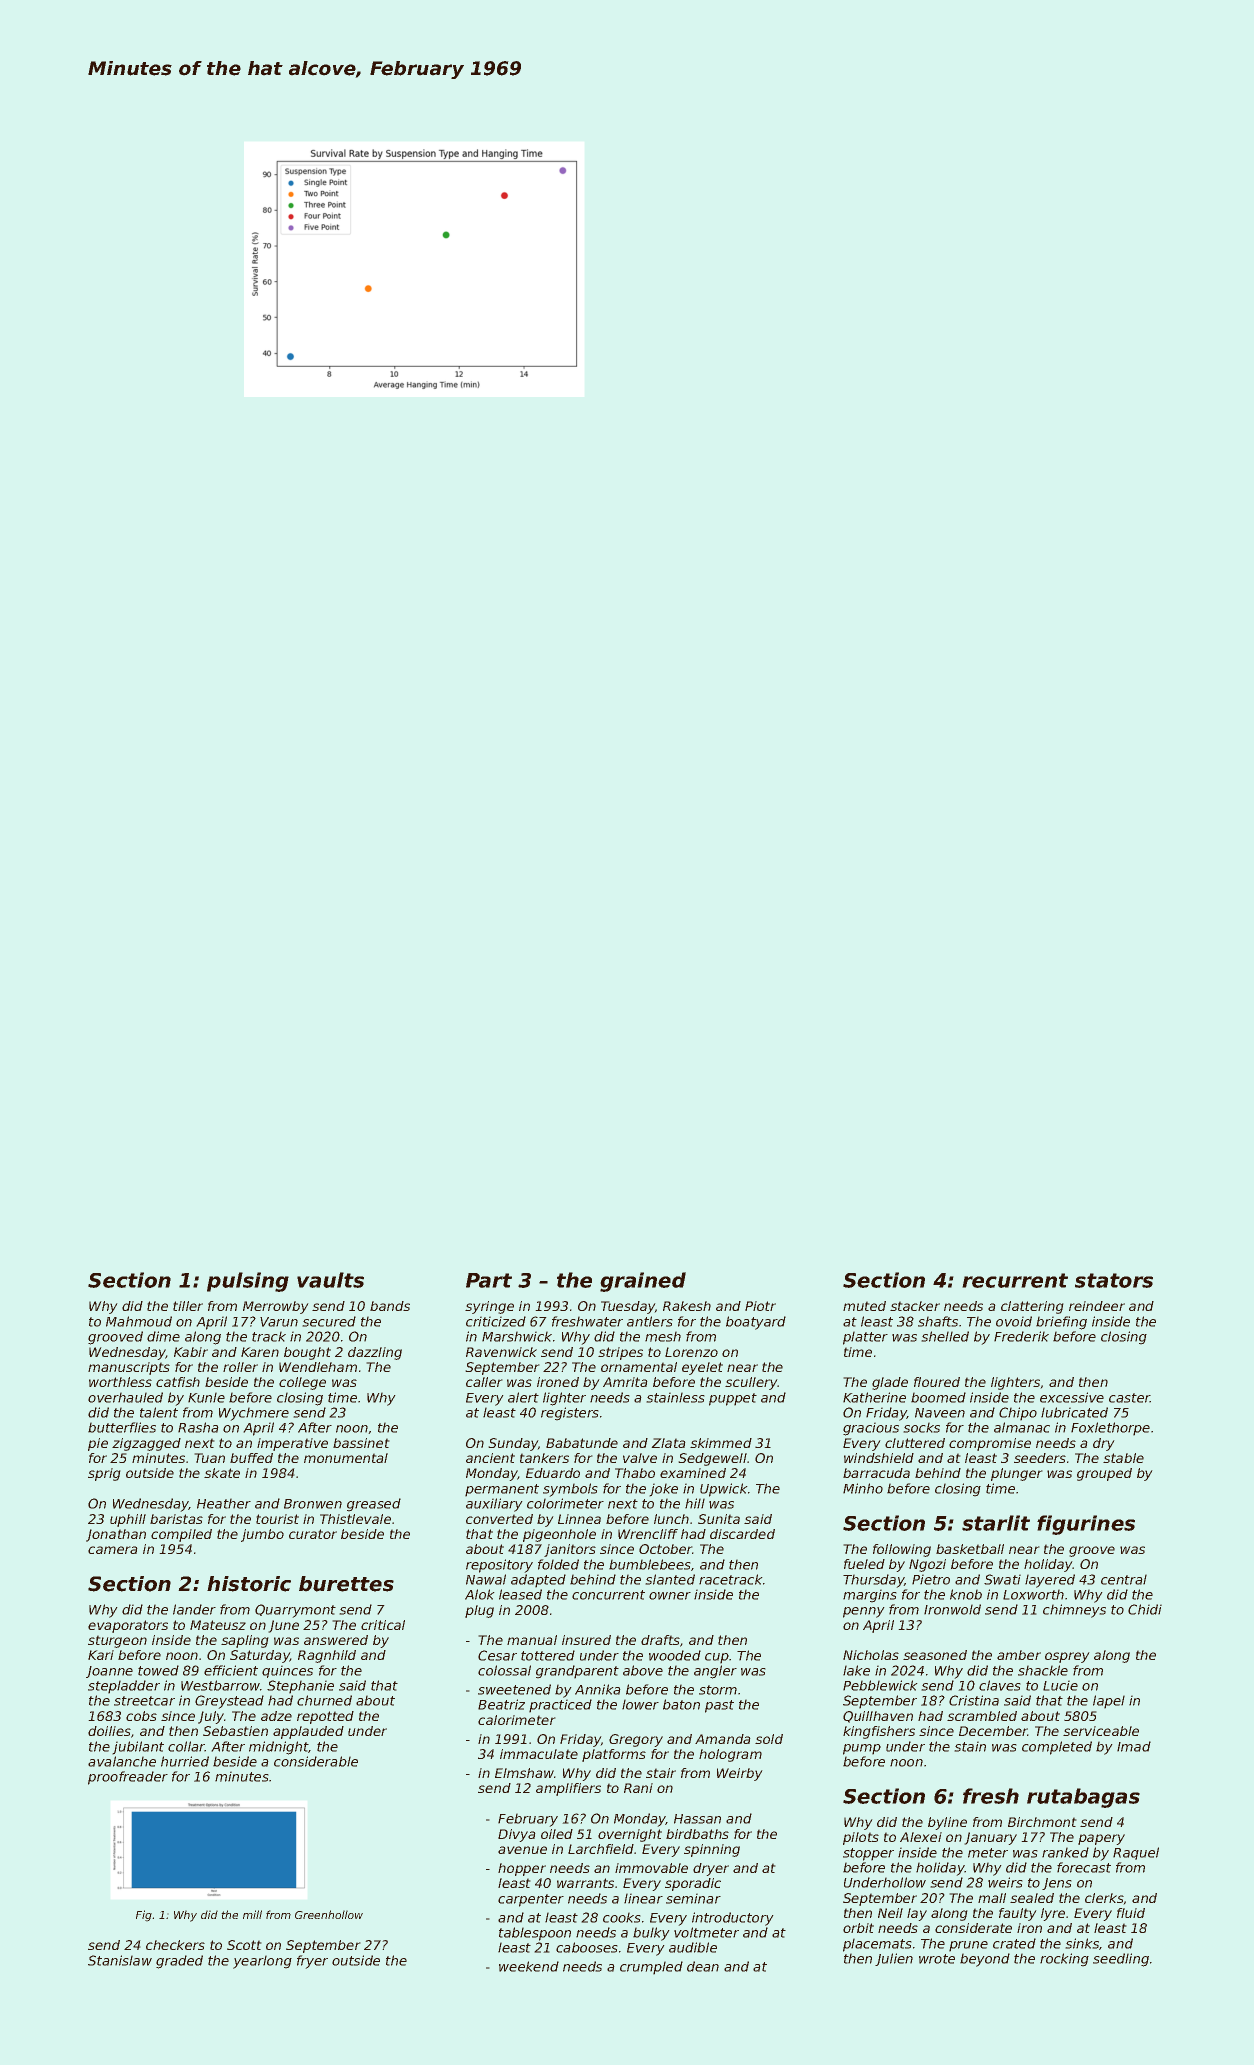 The width and height of the screenshot is (1254, 2065). I want to click on vaults, so click(330, 1280).
